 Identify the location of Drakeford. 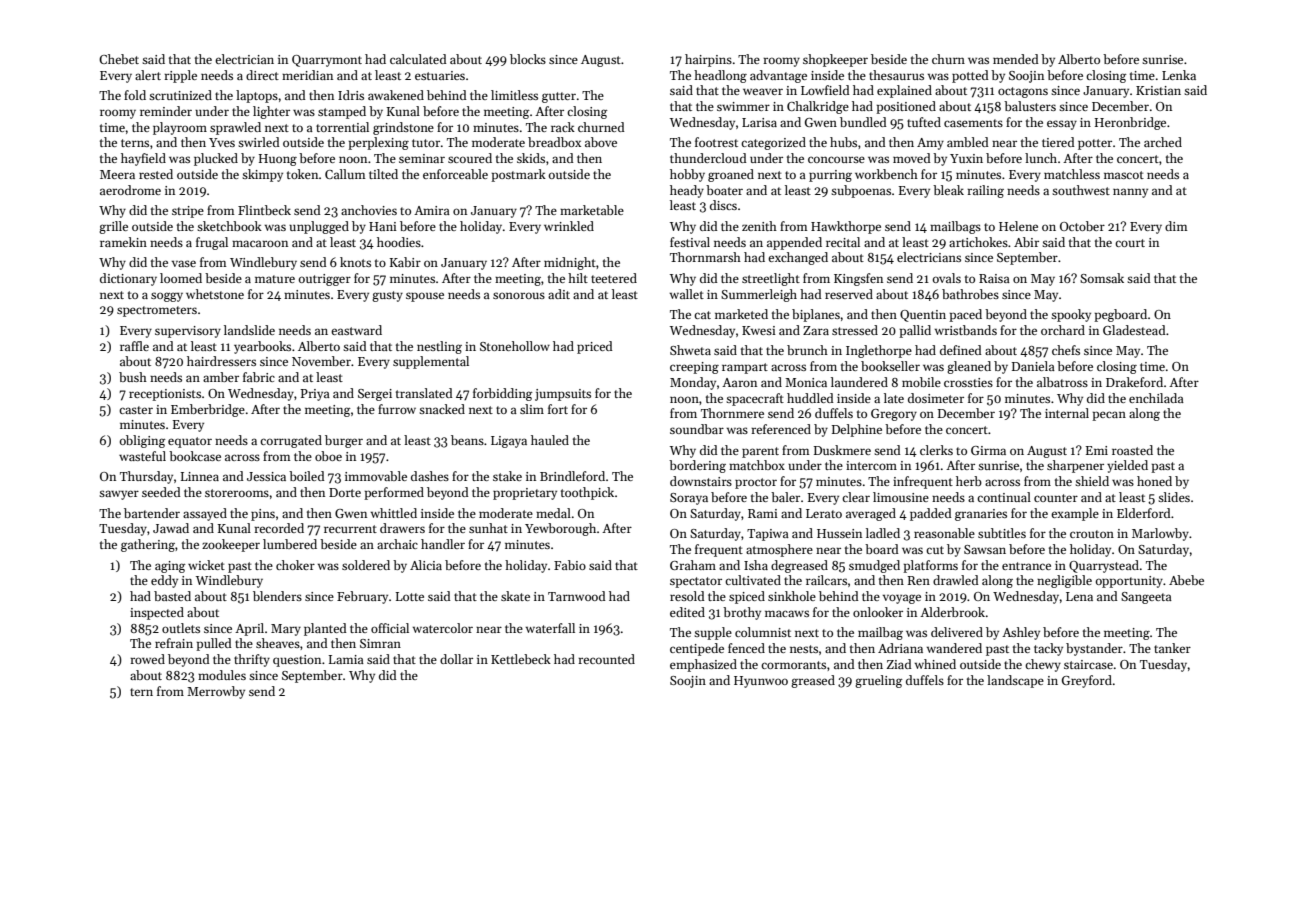
(1134, 382).
